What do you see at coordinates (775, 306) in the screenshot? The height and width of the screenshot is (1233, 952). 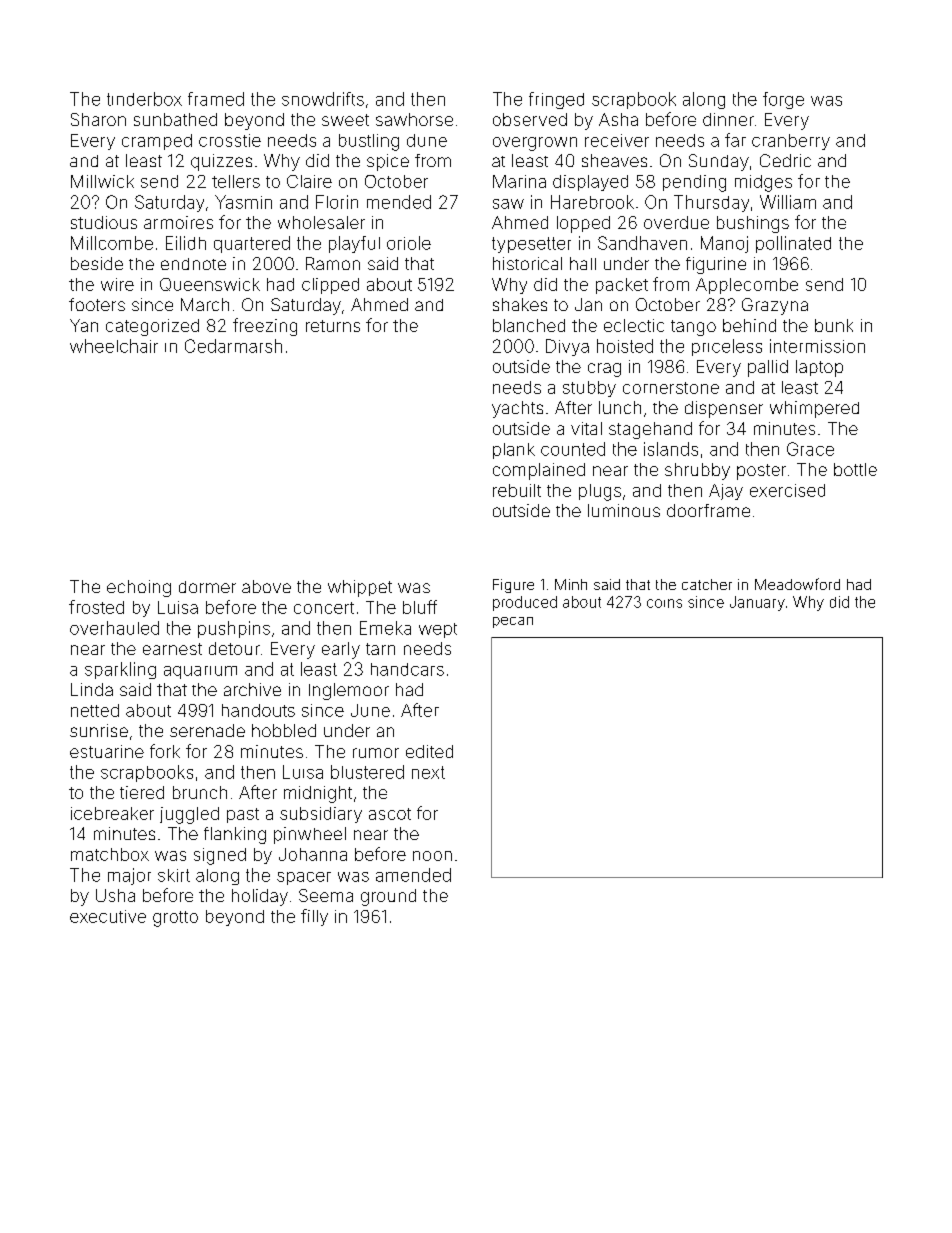 I see `Grazyna` at bounding box center [775, 306].
